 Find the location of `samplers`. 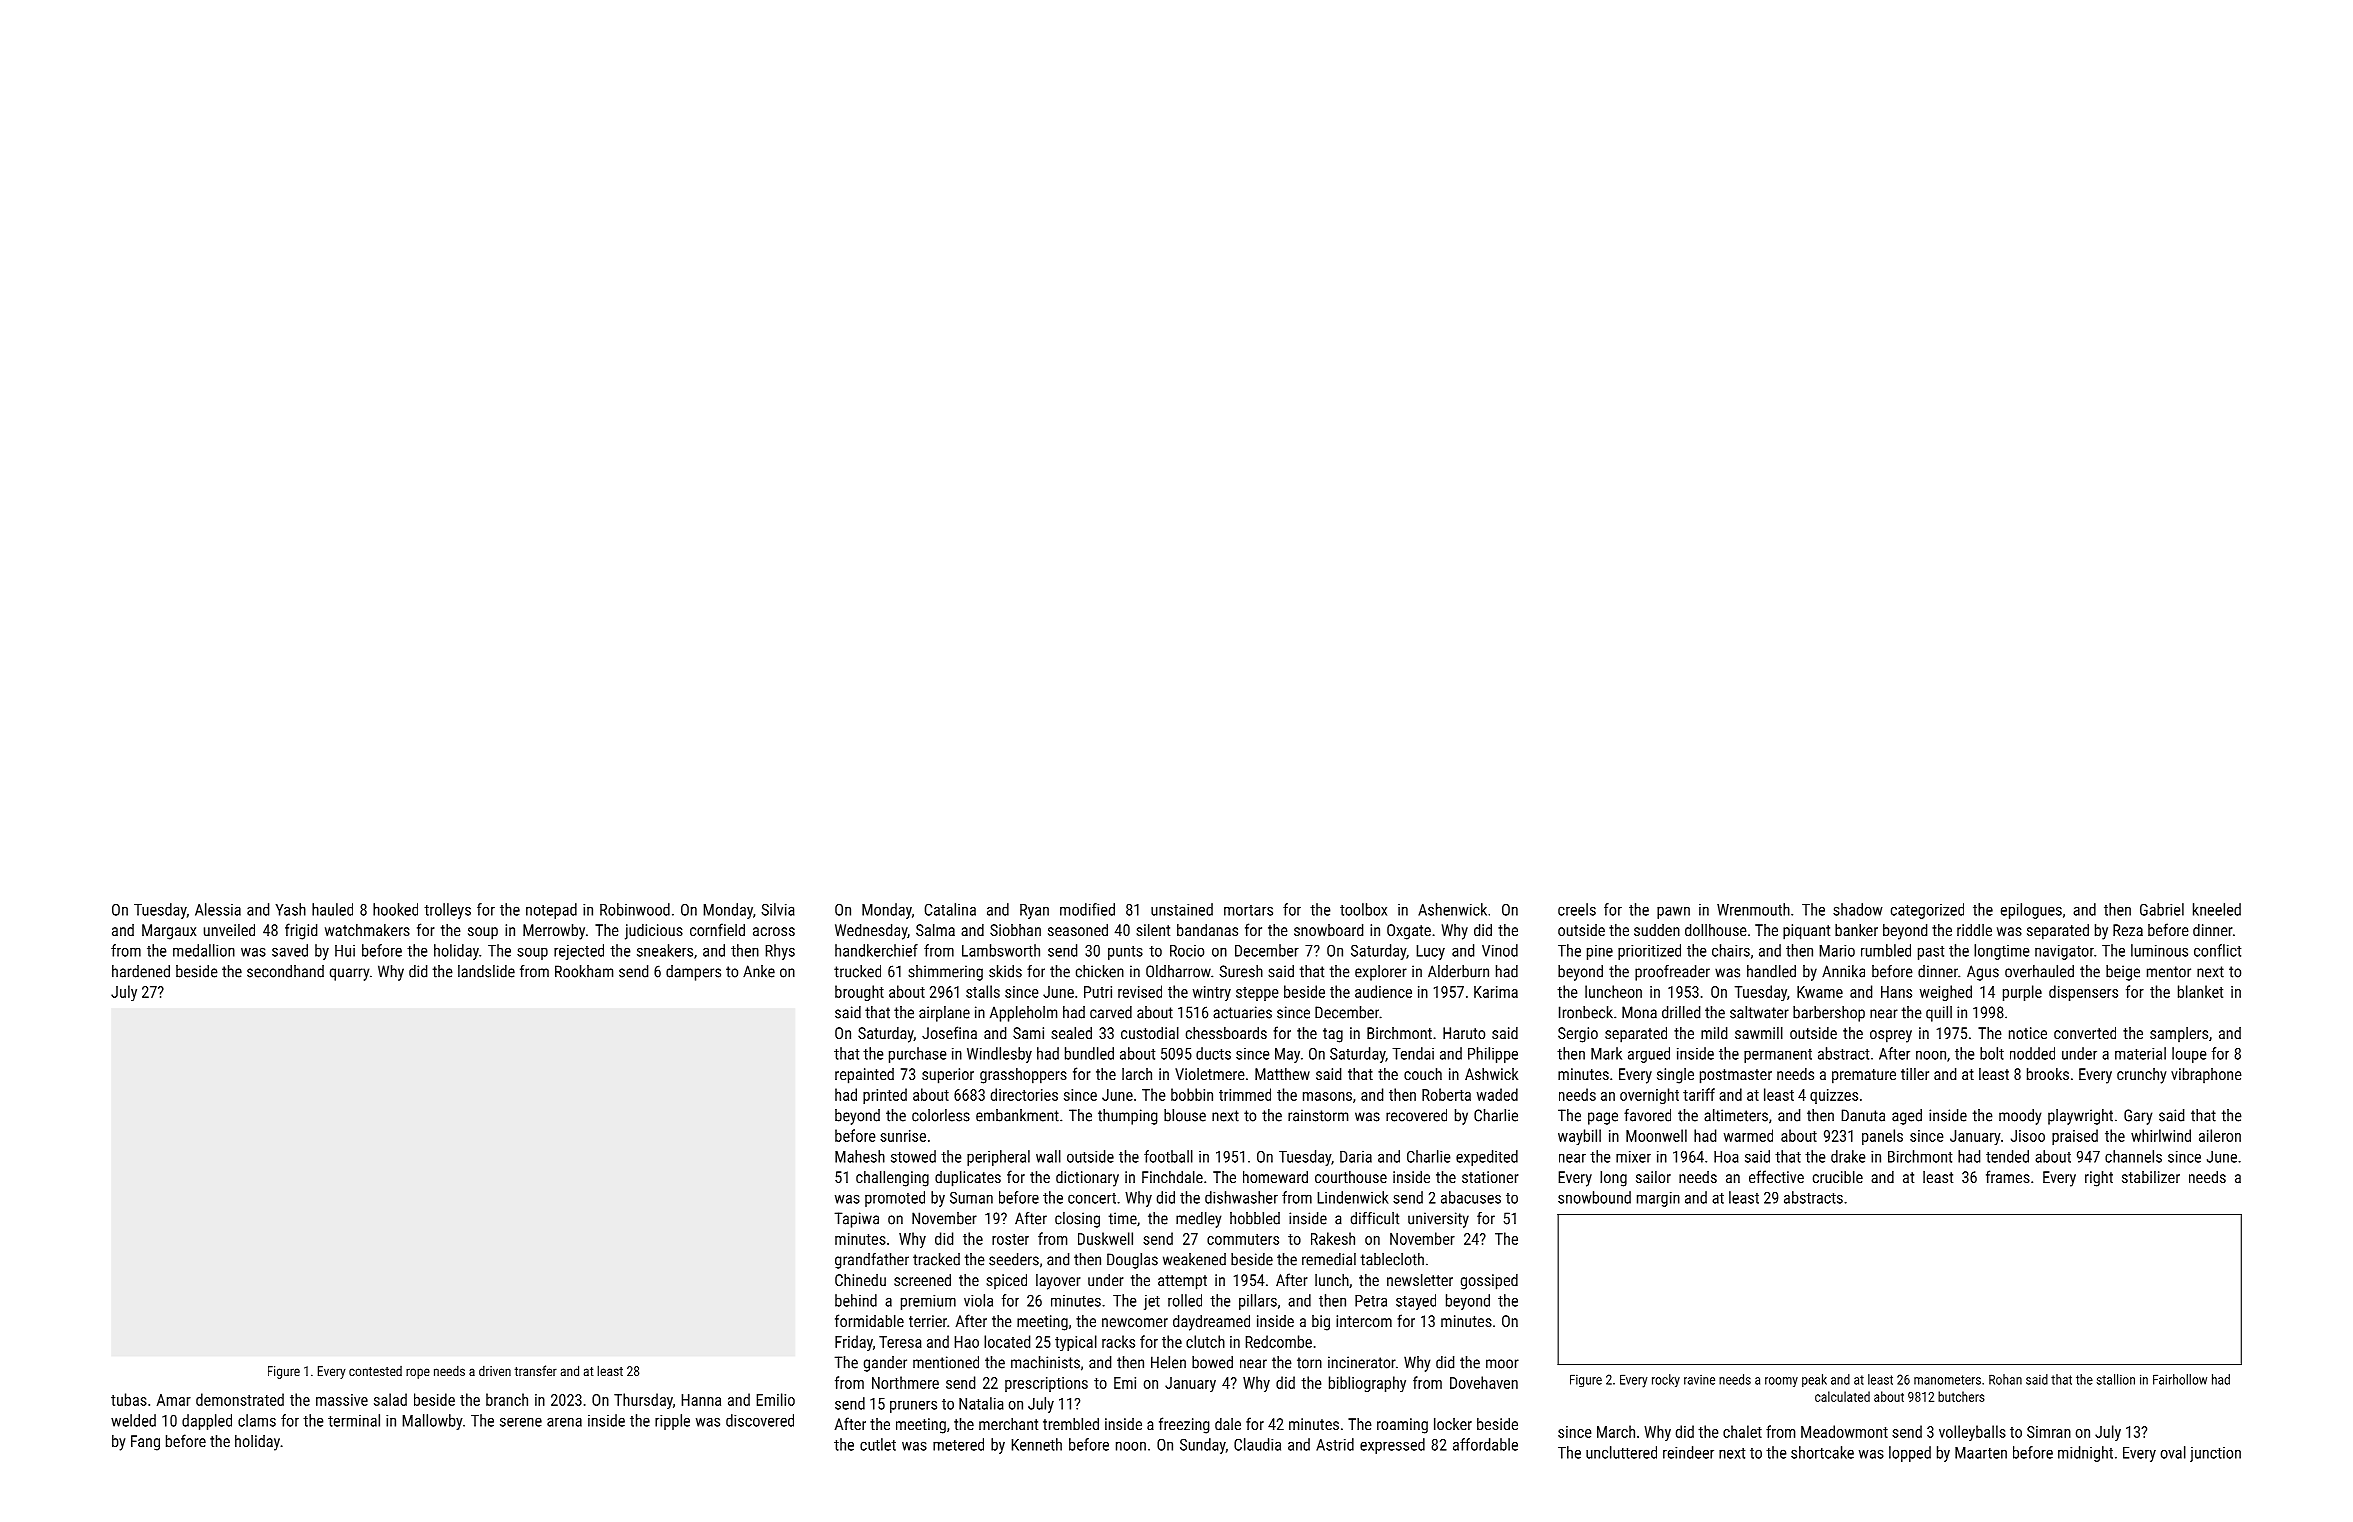

samplers is located at coordinates (2179, 1034).
